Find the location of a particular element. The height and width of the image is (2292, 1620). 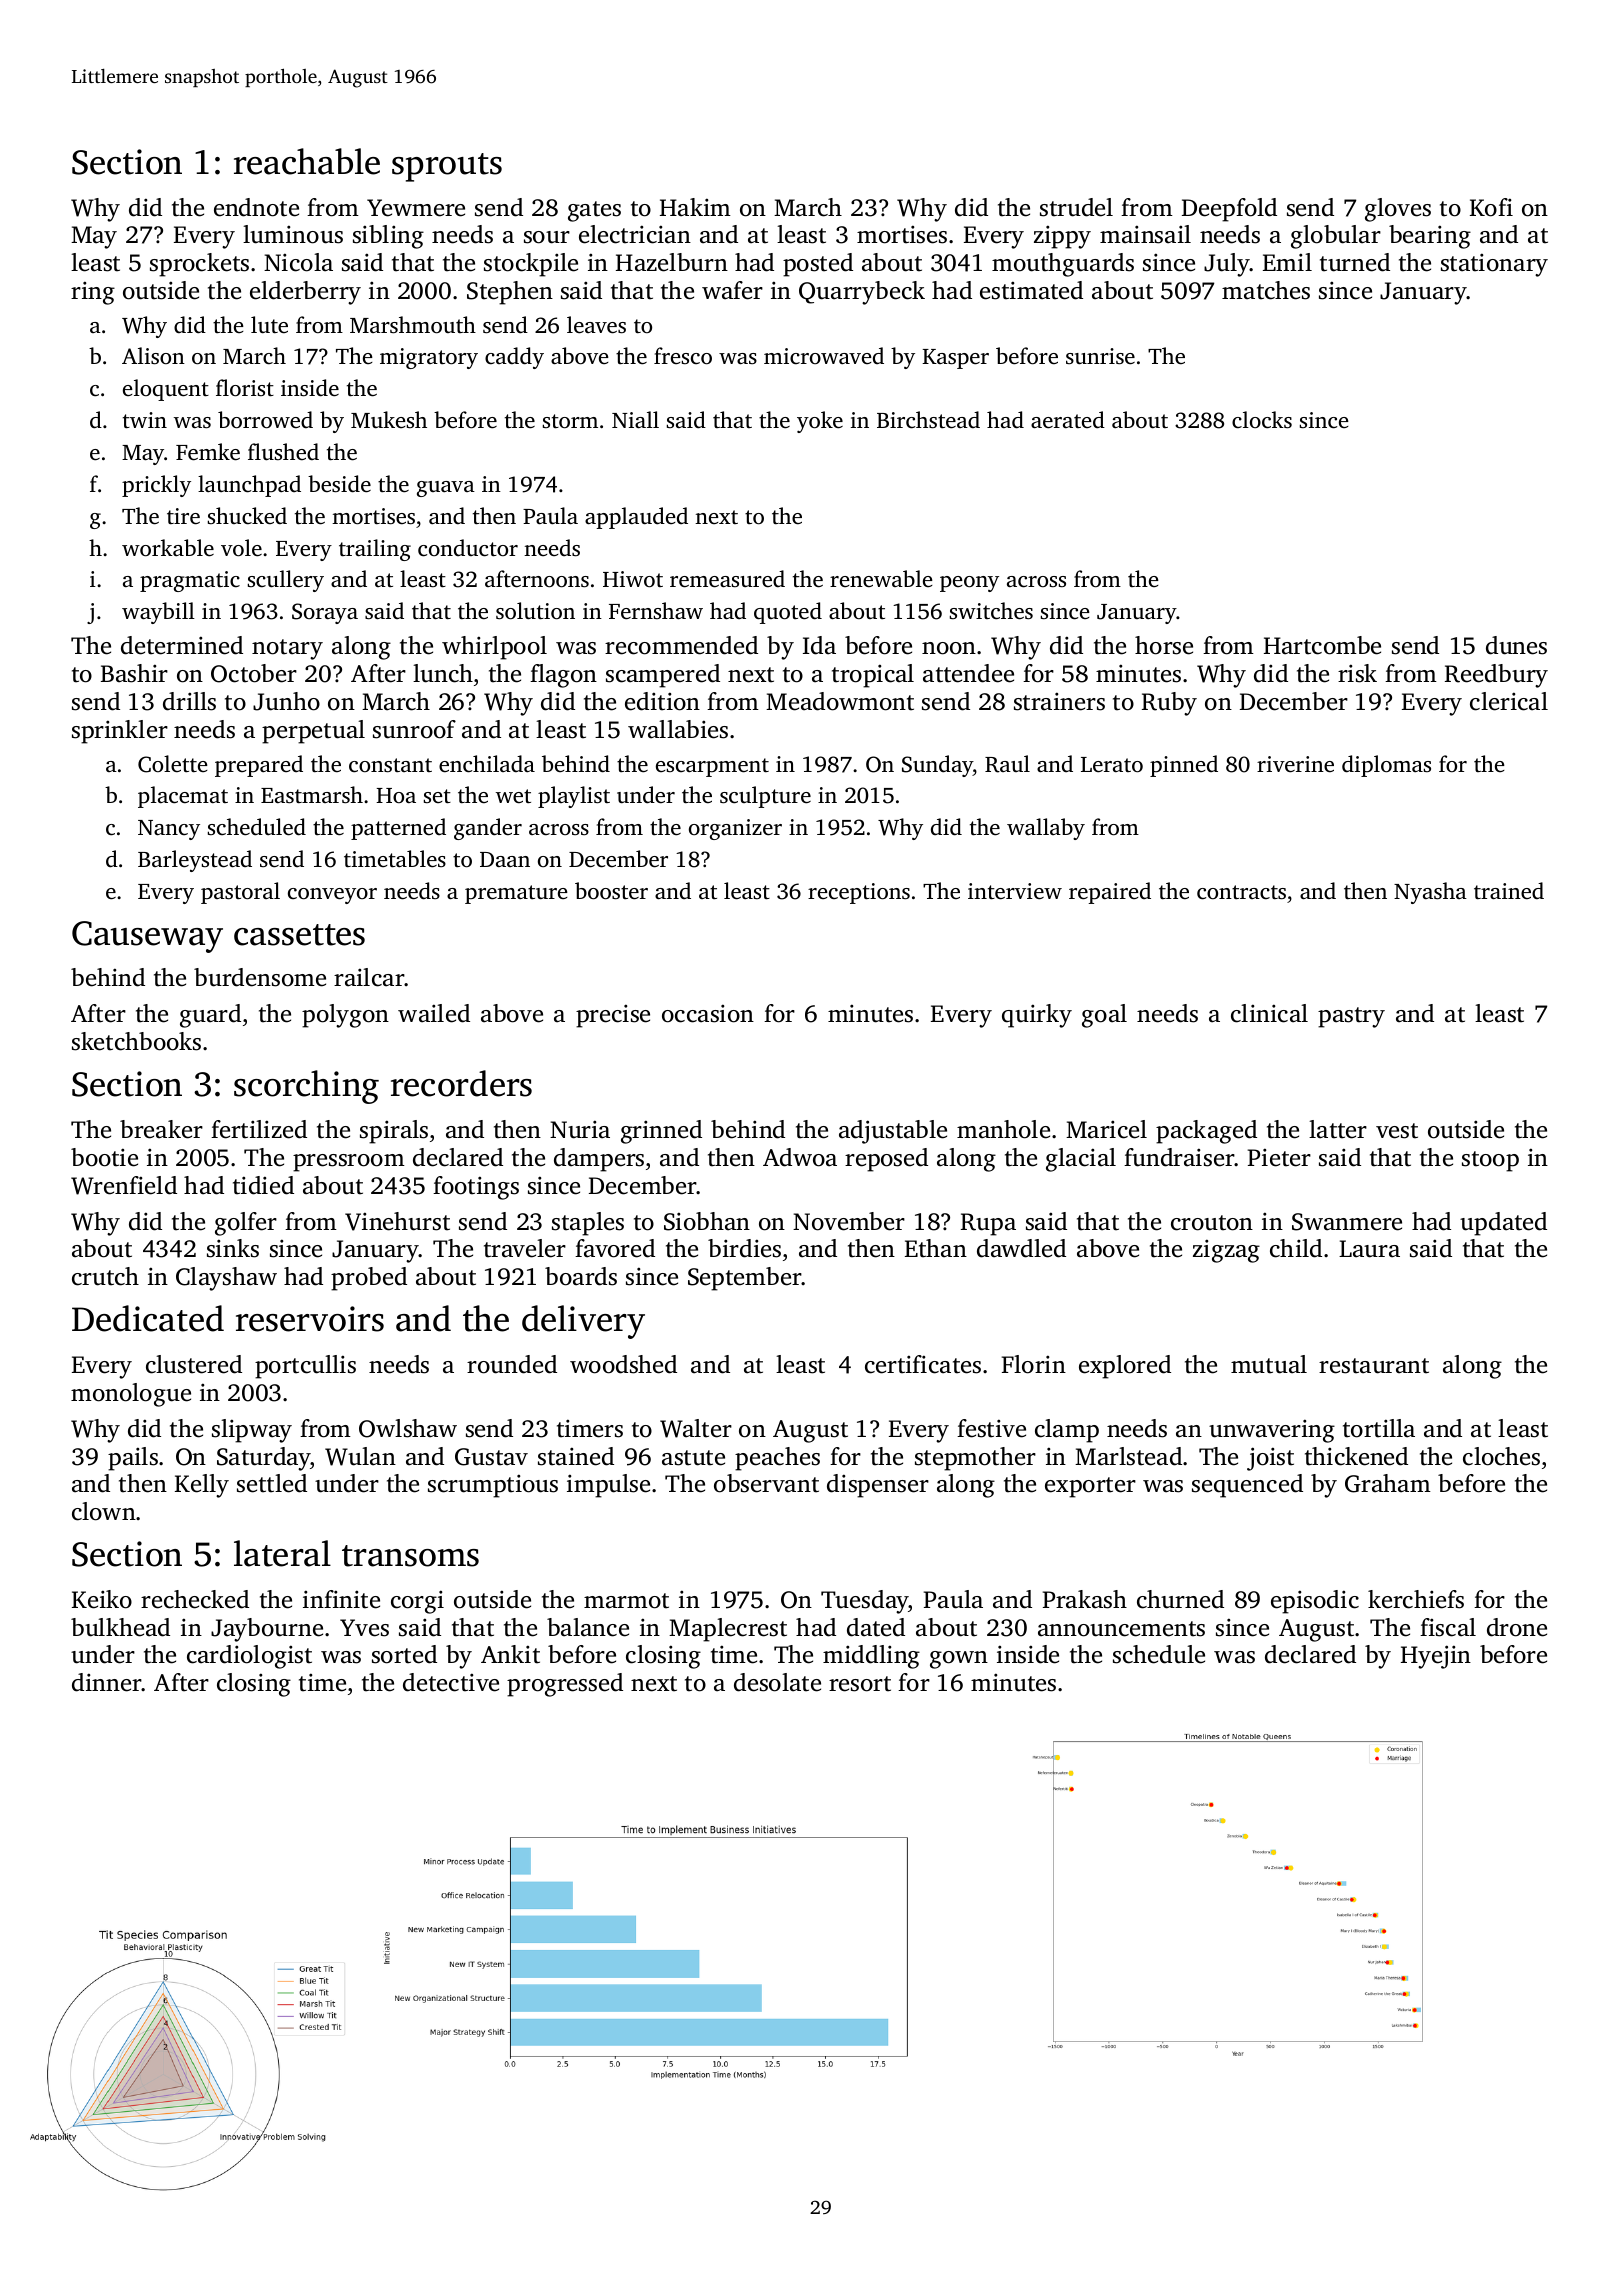

pressroom is located at coordinates (349, 1163).
